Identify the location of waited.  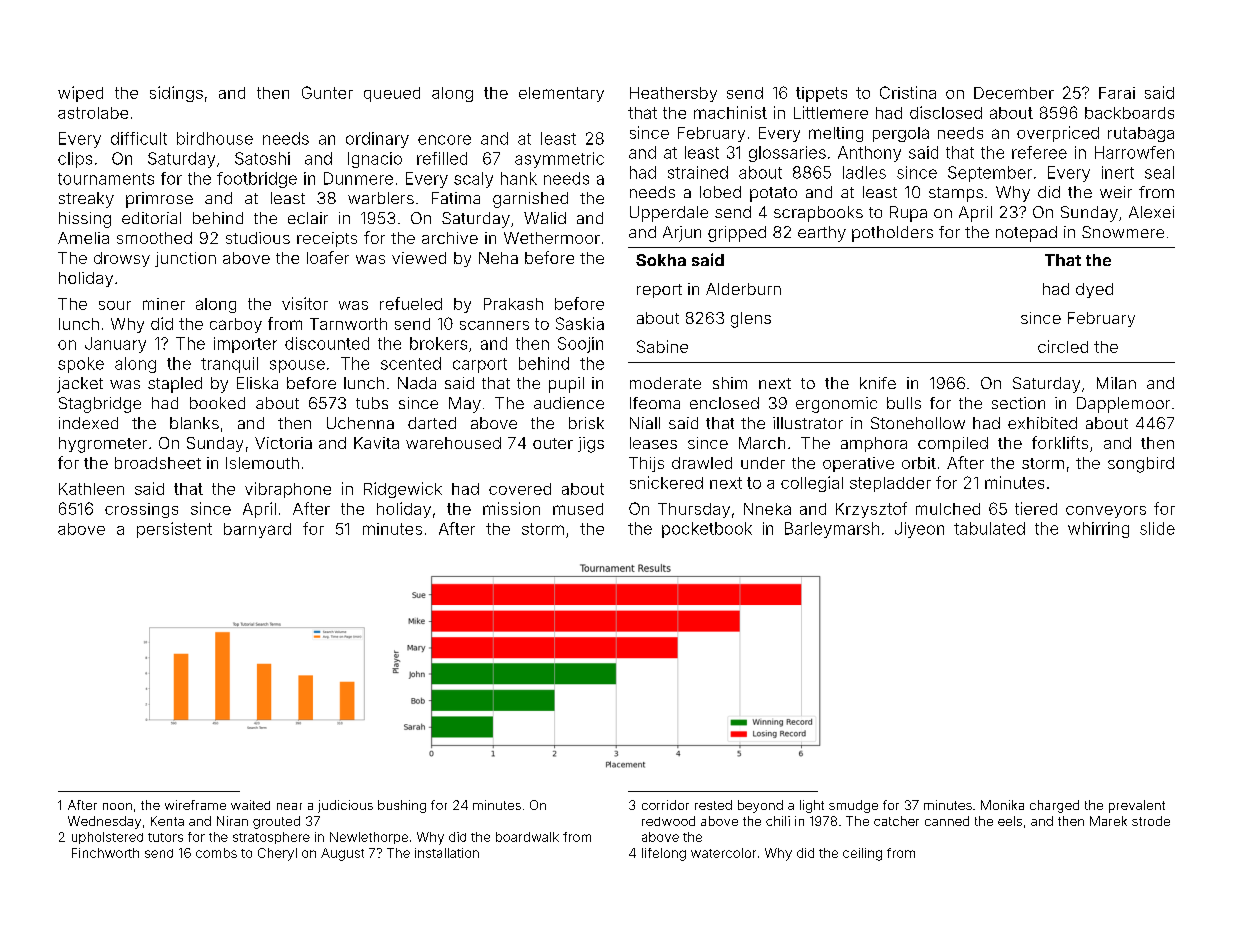
(250, 805).
